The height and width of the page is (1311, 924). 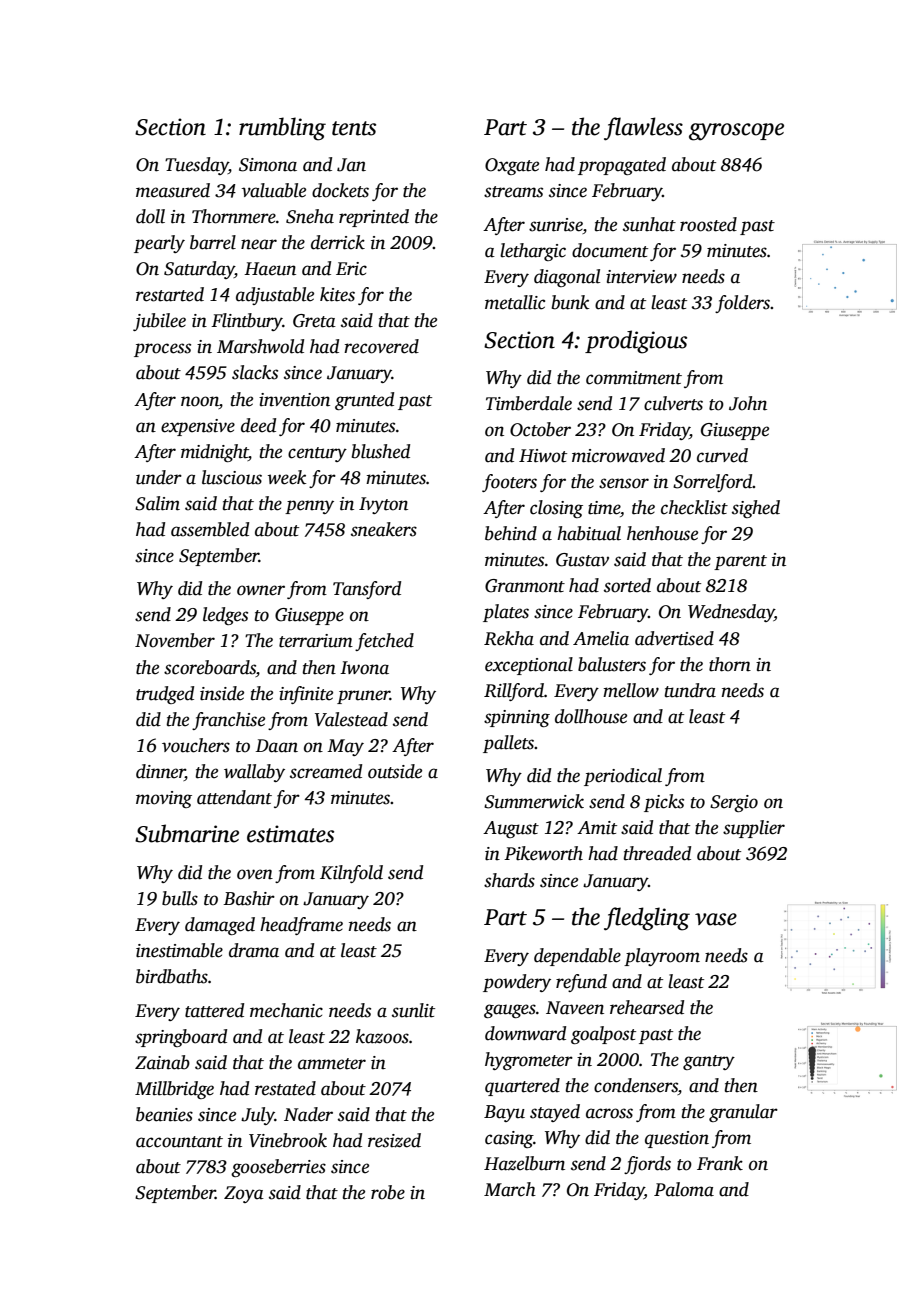 I want to click on robe, so click(x=388, y=1192).
